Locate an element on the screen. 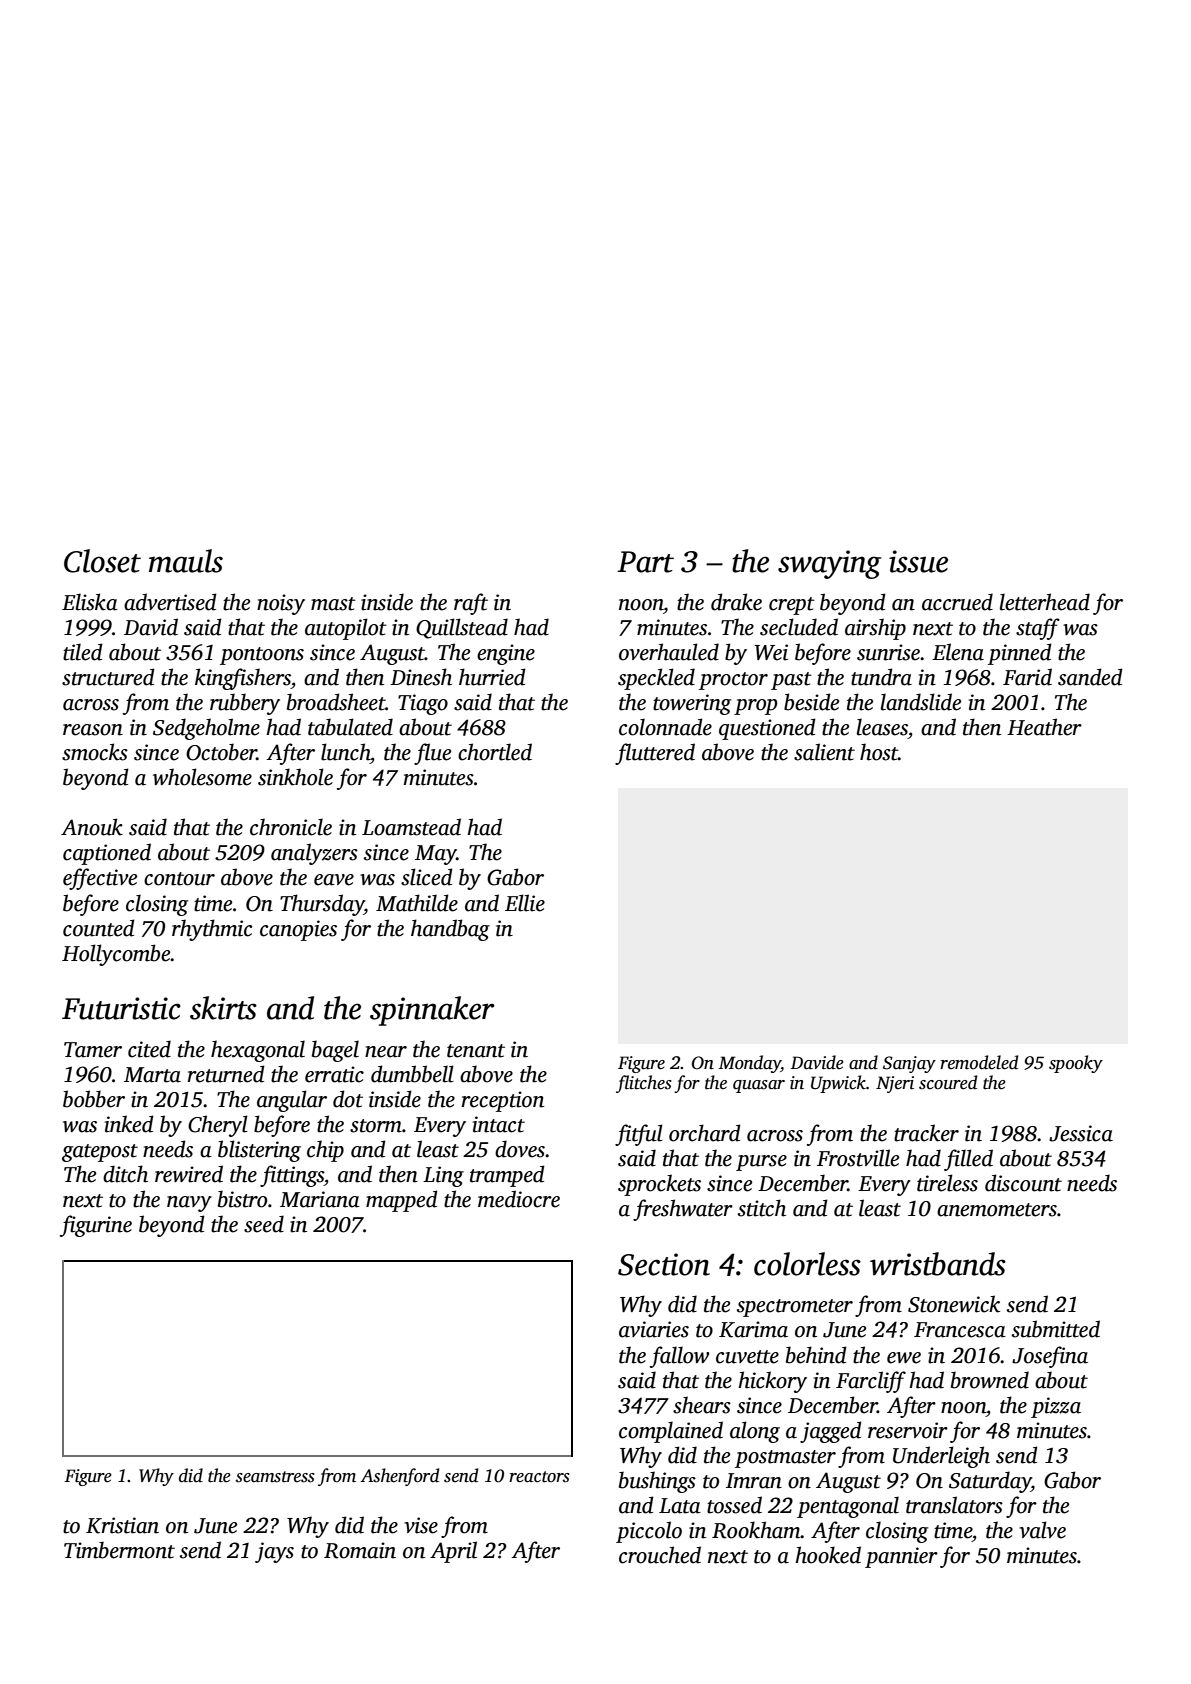 Image resolution: width=1191 pixels, height=1684 pixels. Kristian is located at coordinates (122, 1525).
